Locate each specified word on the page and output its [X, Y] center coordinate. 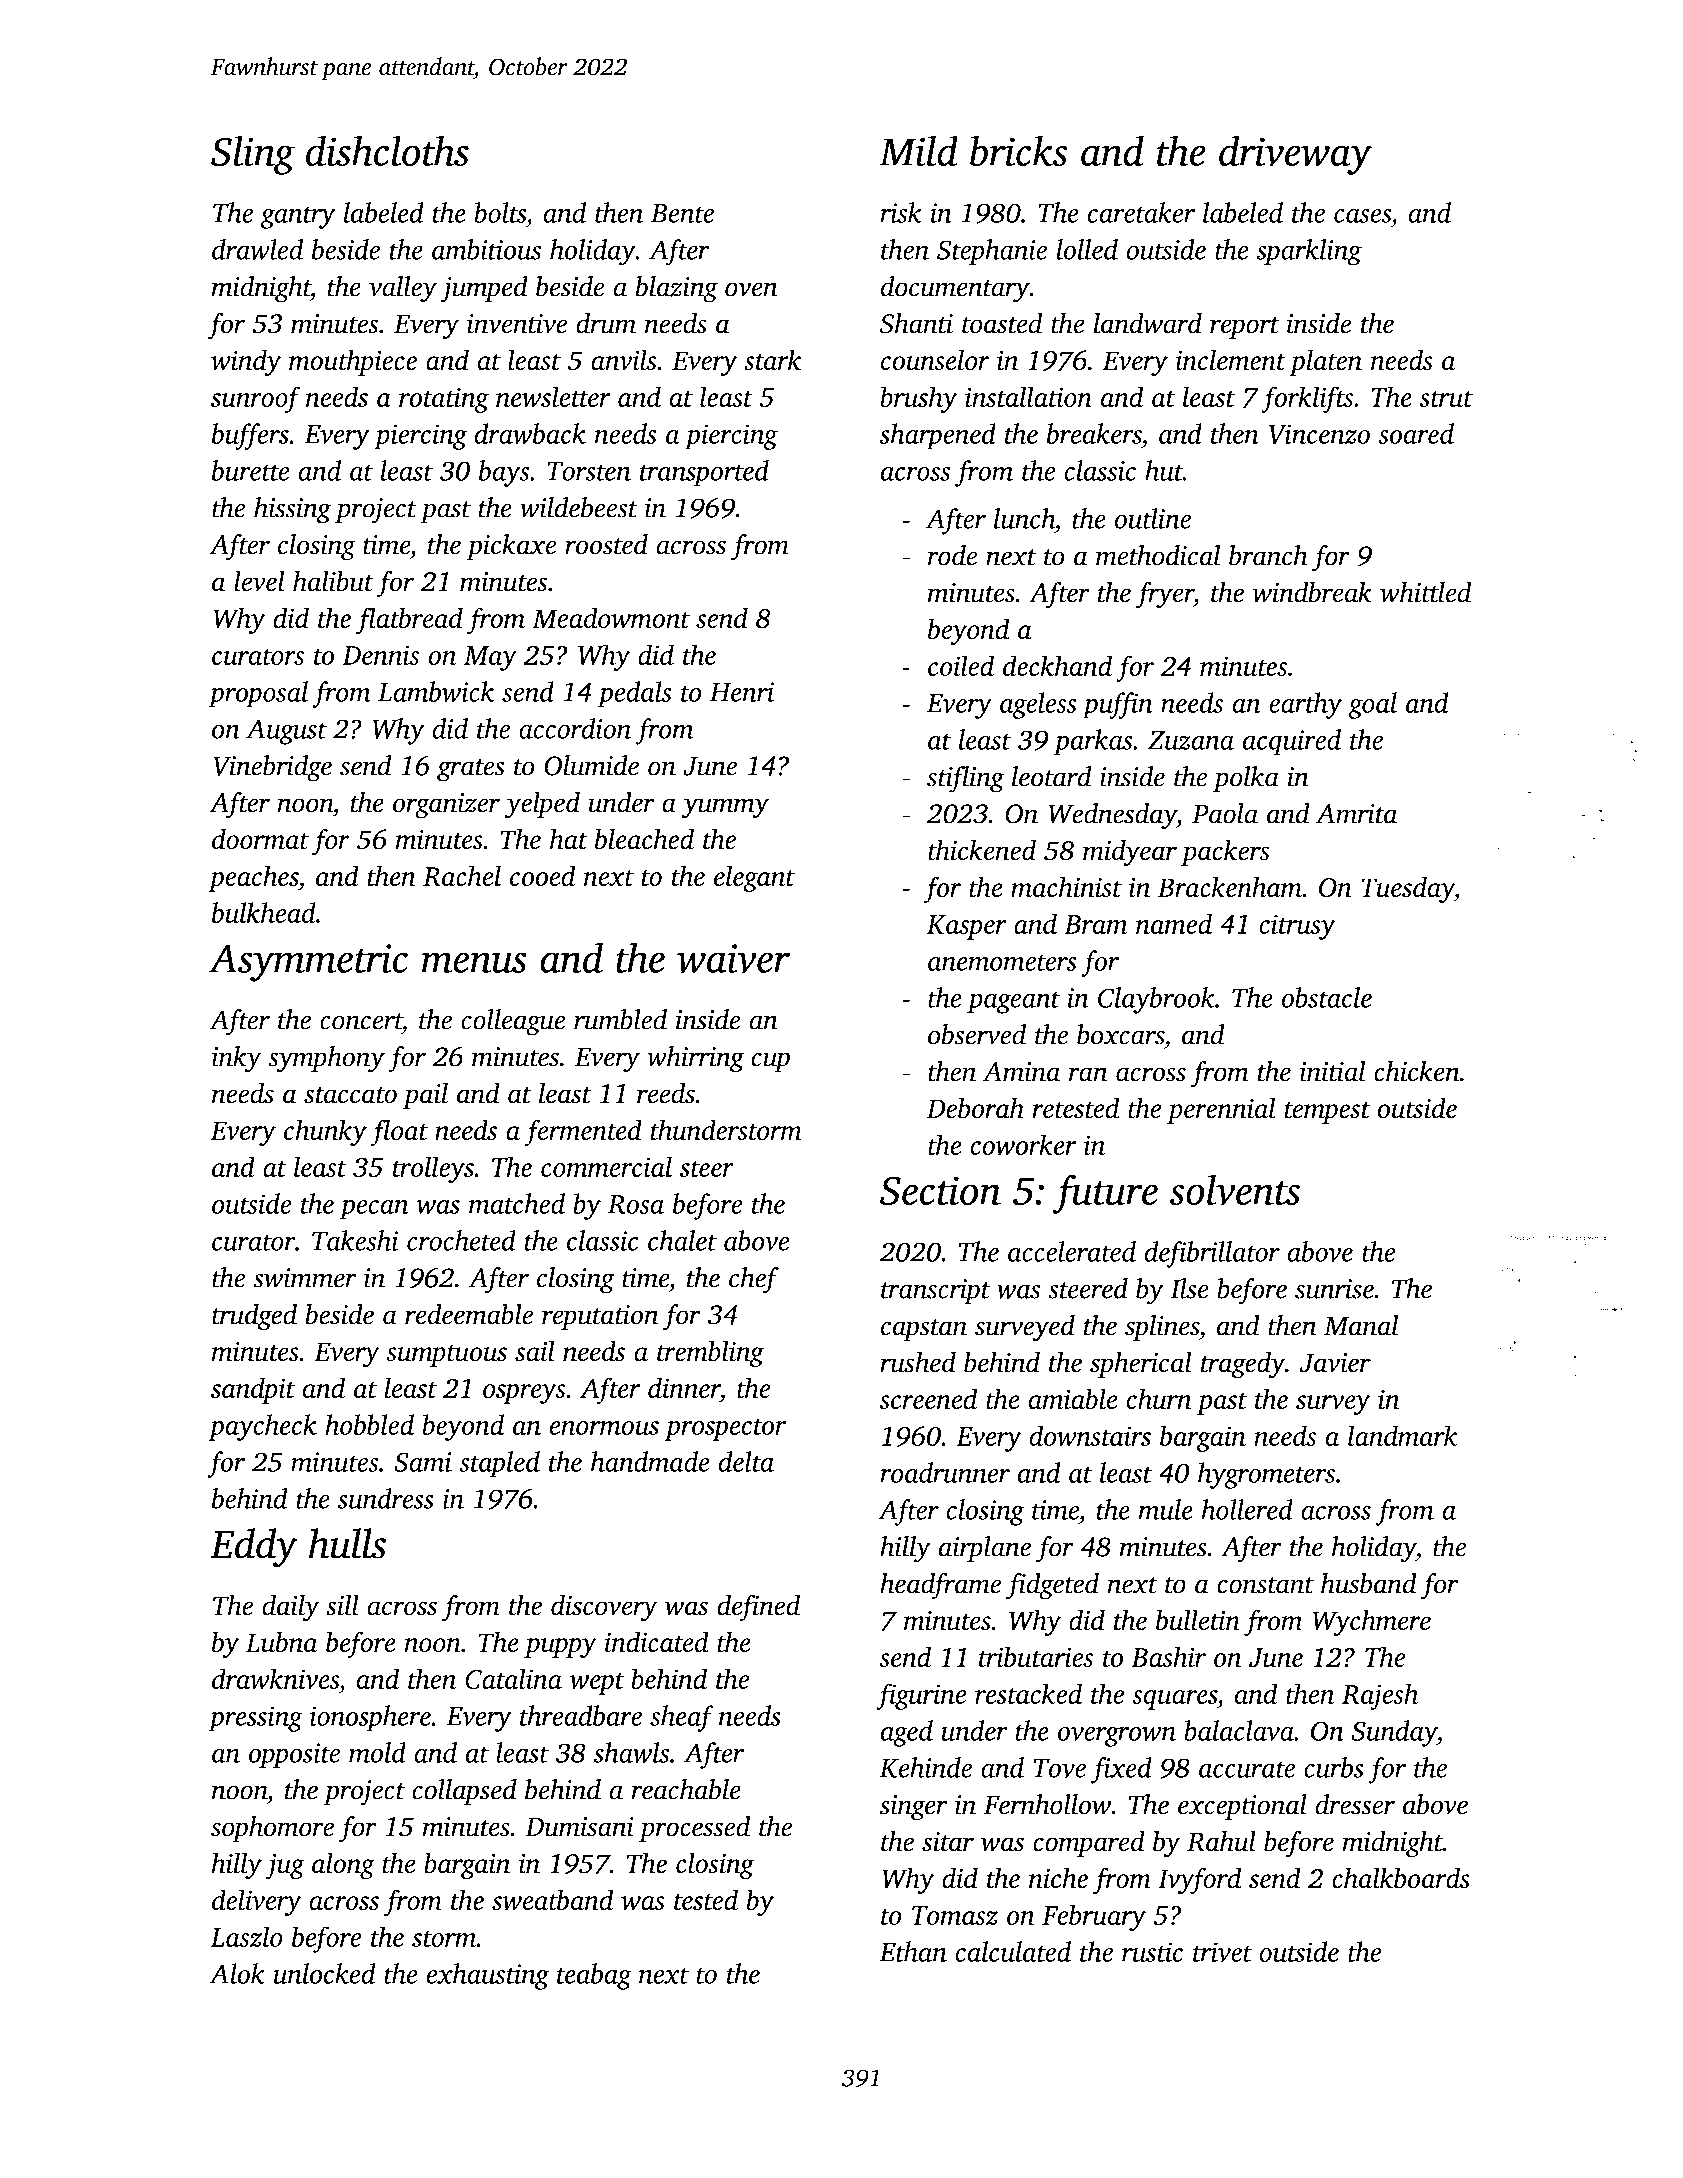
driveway [1295, 155]
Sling [253, 155]
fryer [1165, 595]
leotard [1052, 776]
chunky [325, 1132]
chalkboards [1401, 1878]
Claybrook [1156, 1000]
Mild [918, 150]
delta [746, 1461]
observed [977, 1034]
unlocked [324, 1973]
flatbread [409, 620]
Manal [1361, 1325]
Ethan [913, 1951]
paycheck [262, 1427]
